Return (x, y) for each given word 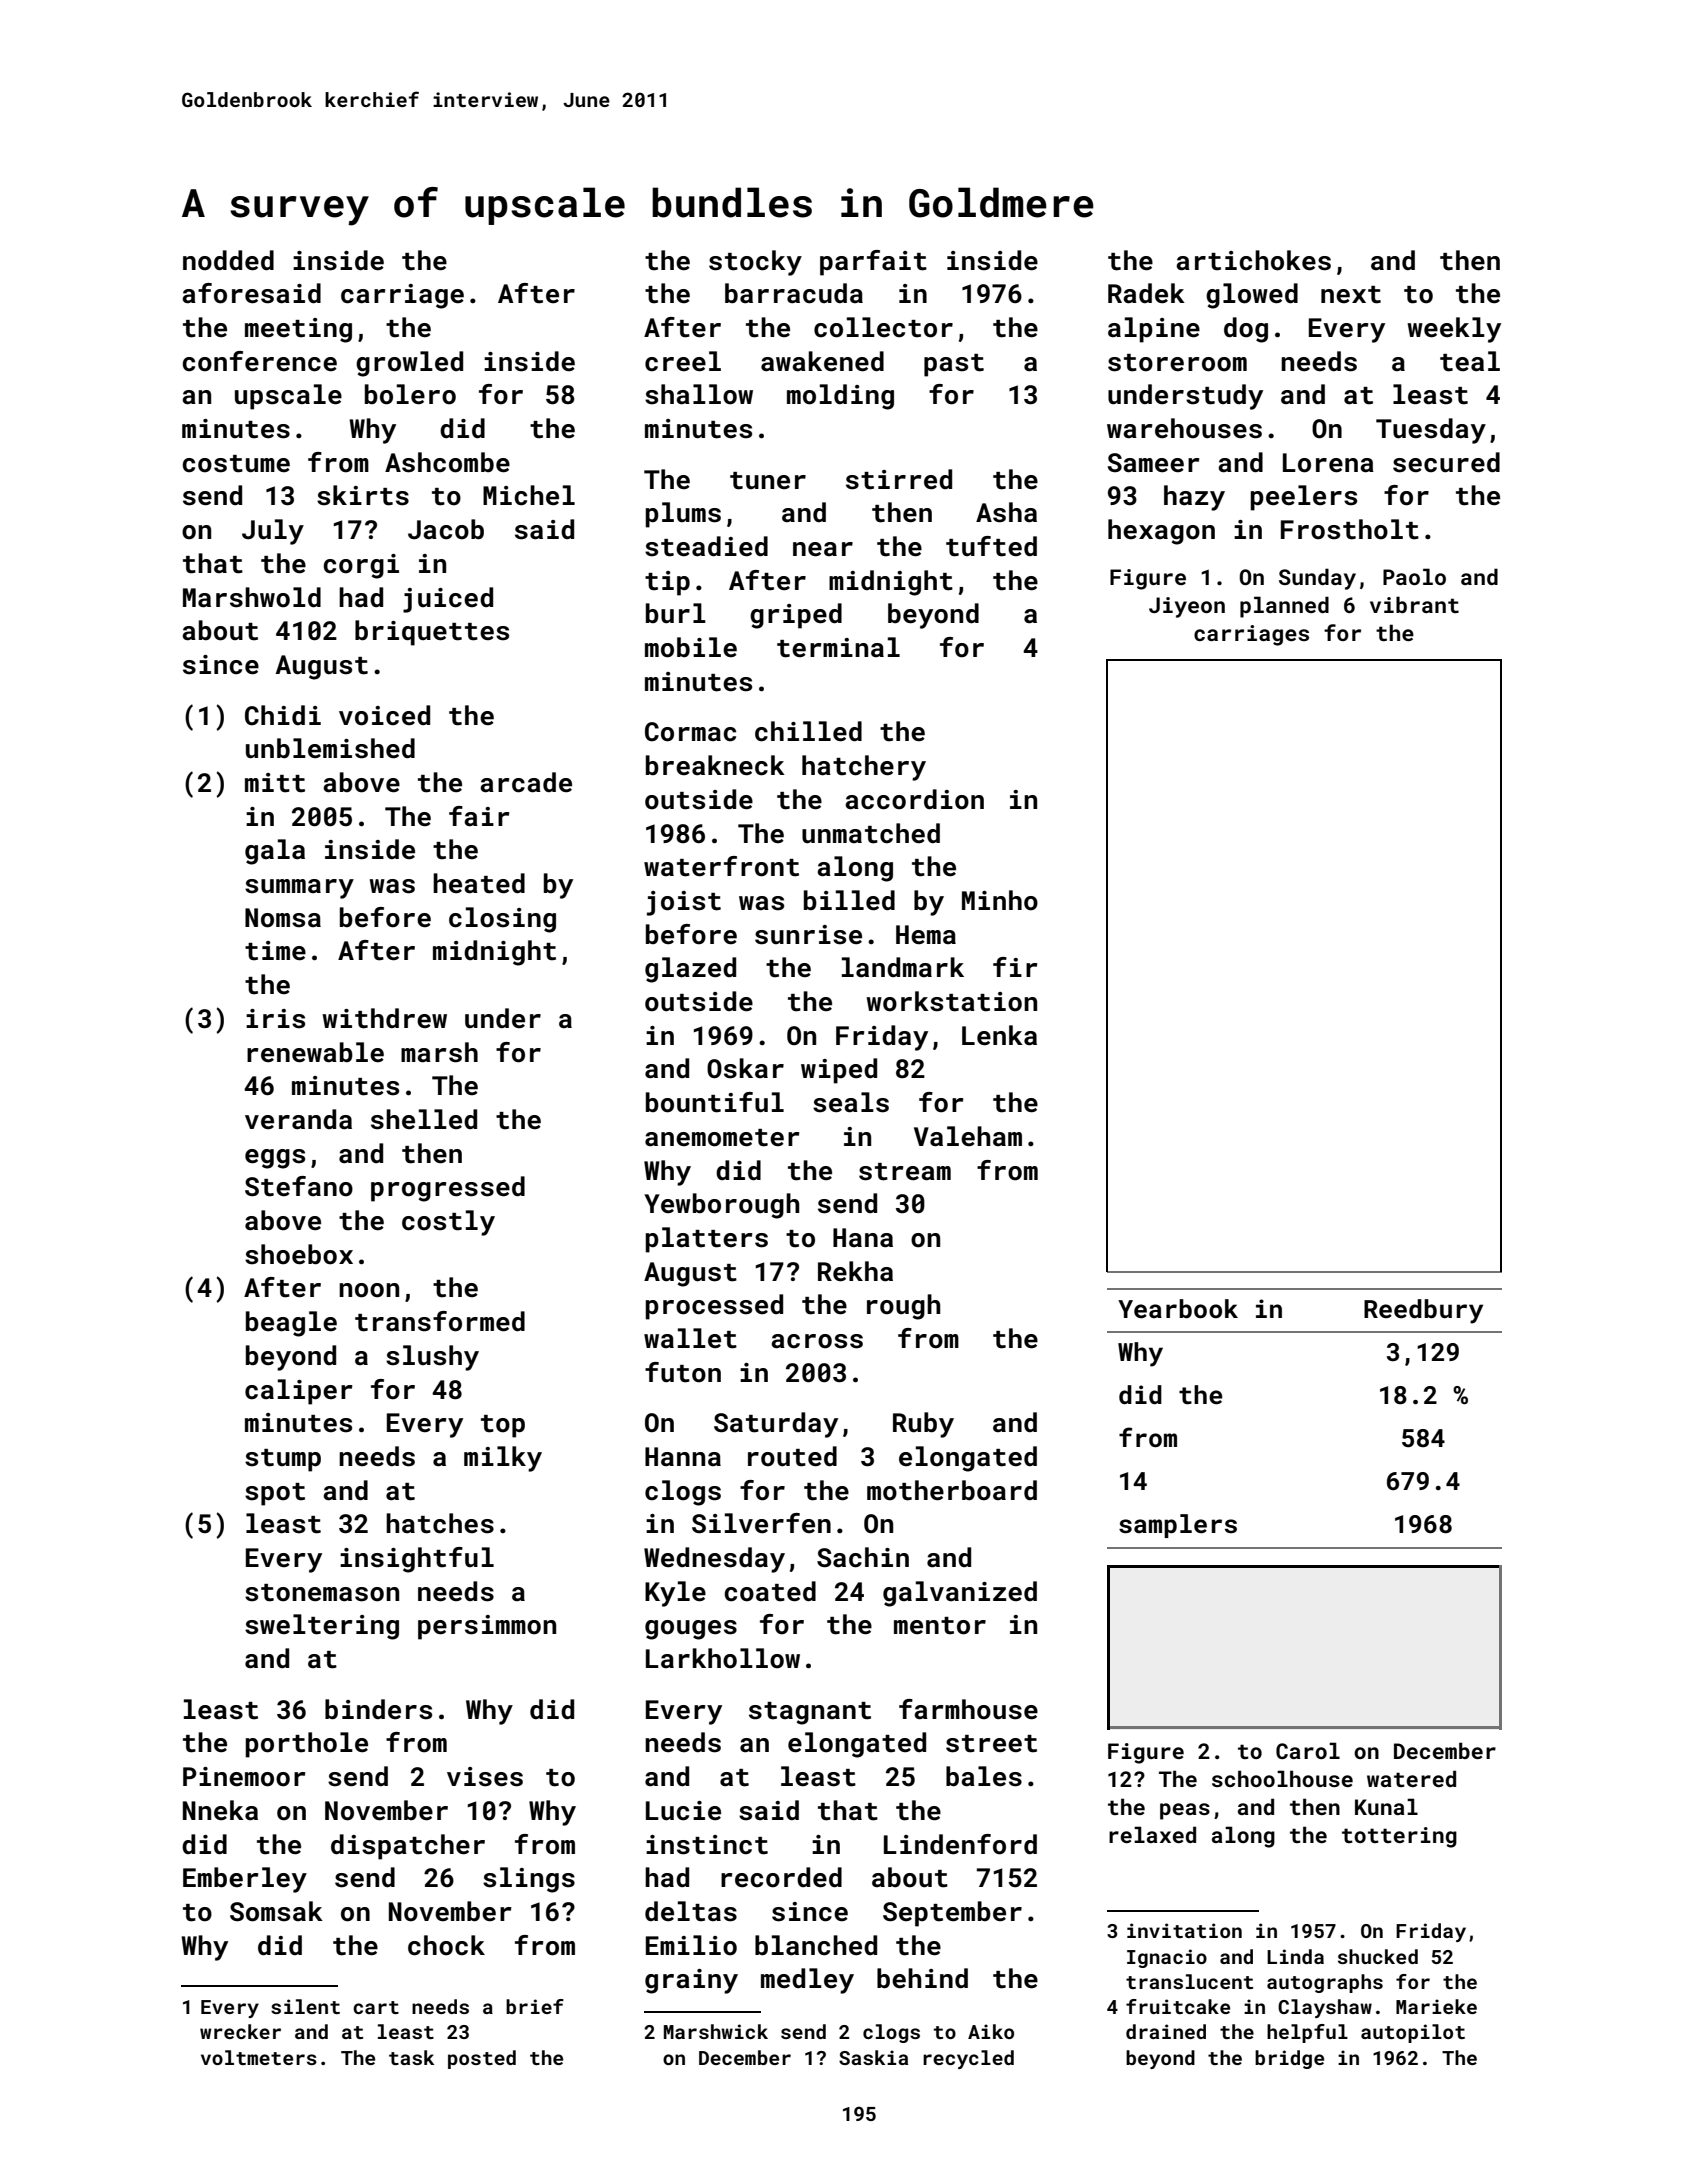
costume (236, 464)
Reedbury (1423, 1311)
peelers (1303, 498)
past (954, 365)
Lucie (683, 1811)
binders (378, 1709)
